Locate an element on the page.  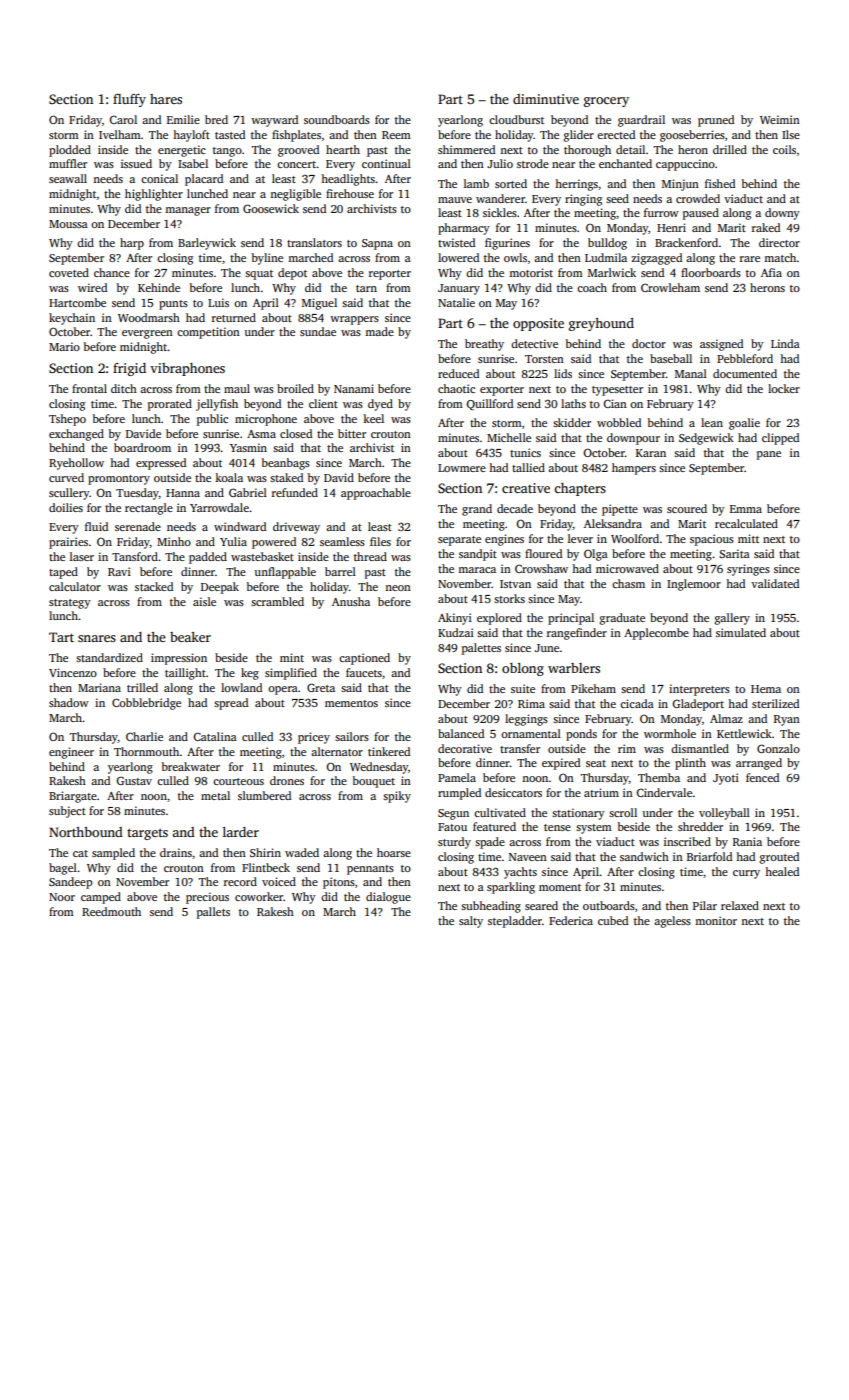
Reedmouth is located at coordinates (111, 911).
